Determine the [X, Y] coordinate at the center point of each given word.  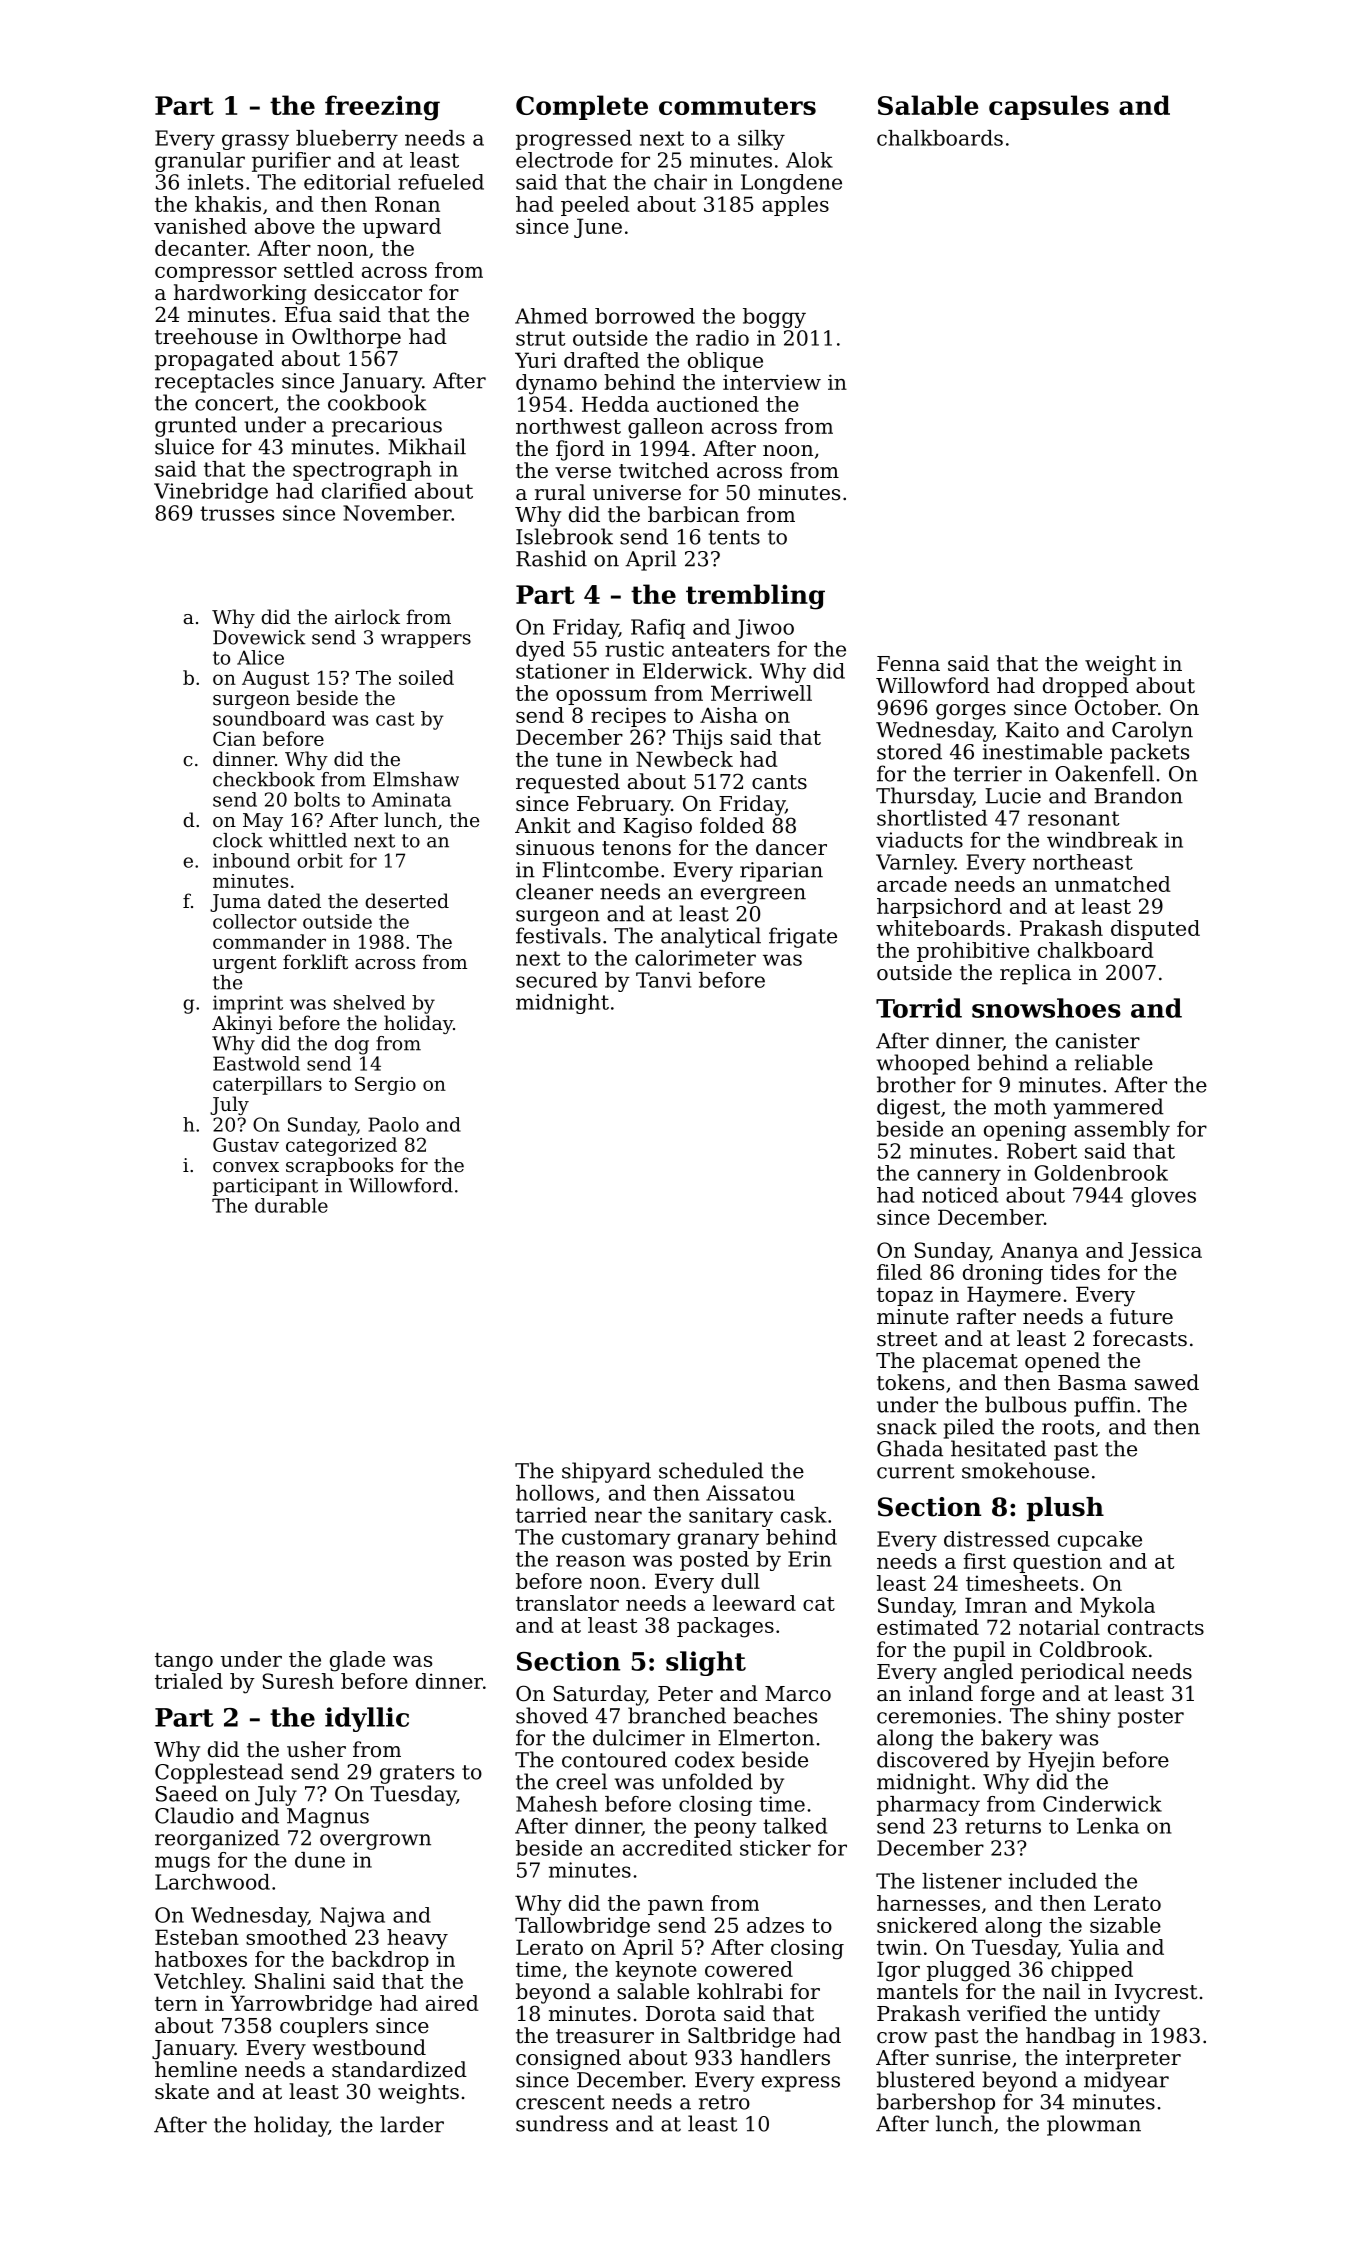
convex [246, 1167]
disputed [1155, 930]
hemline [196, 2069]
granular [200, 162]
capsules [1049, 107]
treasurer [605, 2036]
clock [238, 840]
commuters [737, 106]
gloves [1163, 1197]
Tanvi [663, 980]
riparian [781, 872]
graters [417, 1774]
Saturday [600, 1695]
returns [1003, 1826]
